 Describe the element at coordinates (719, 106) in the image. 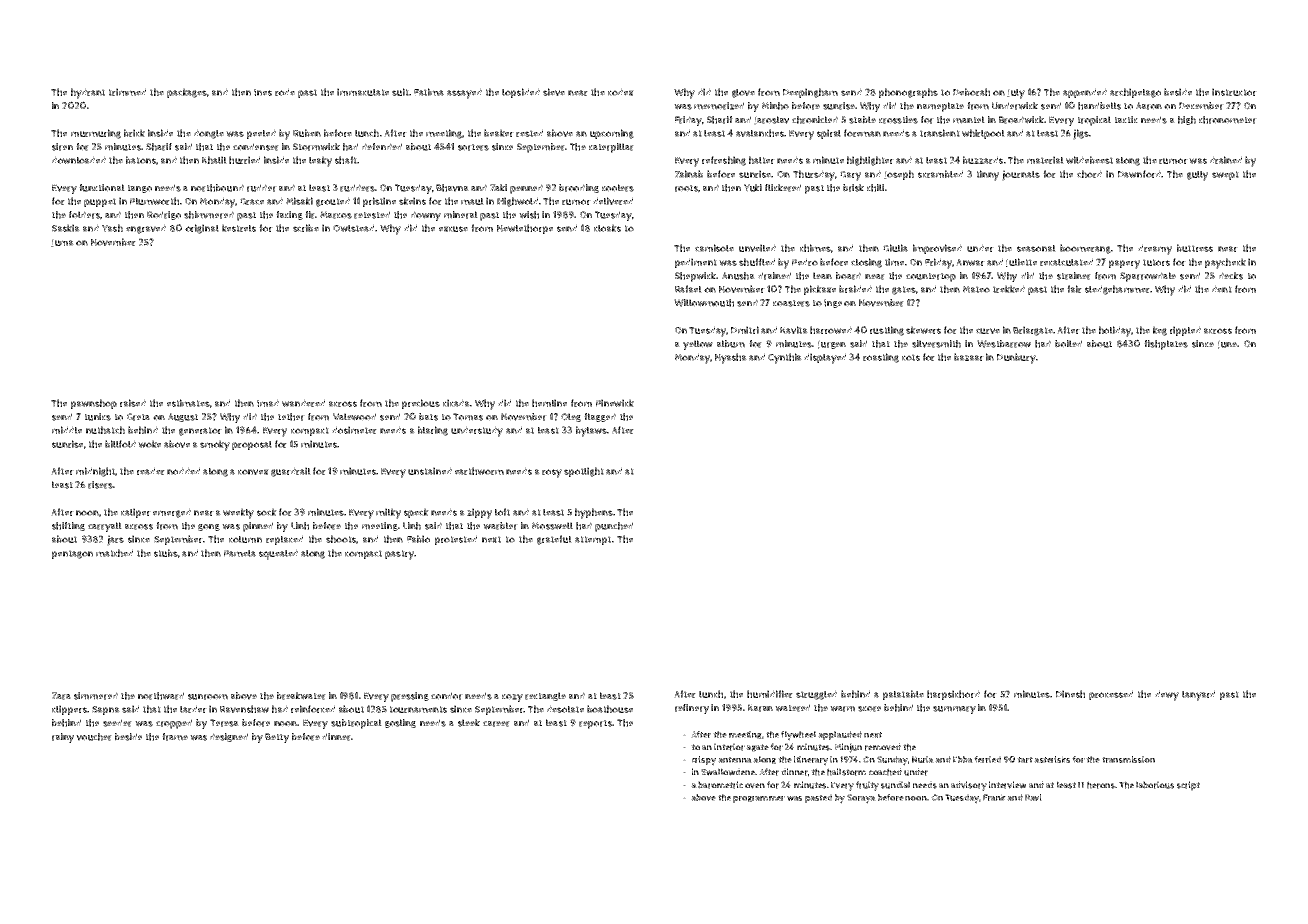

I see `memorized` at that location.
